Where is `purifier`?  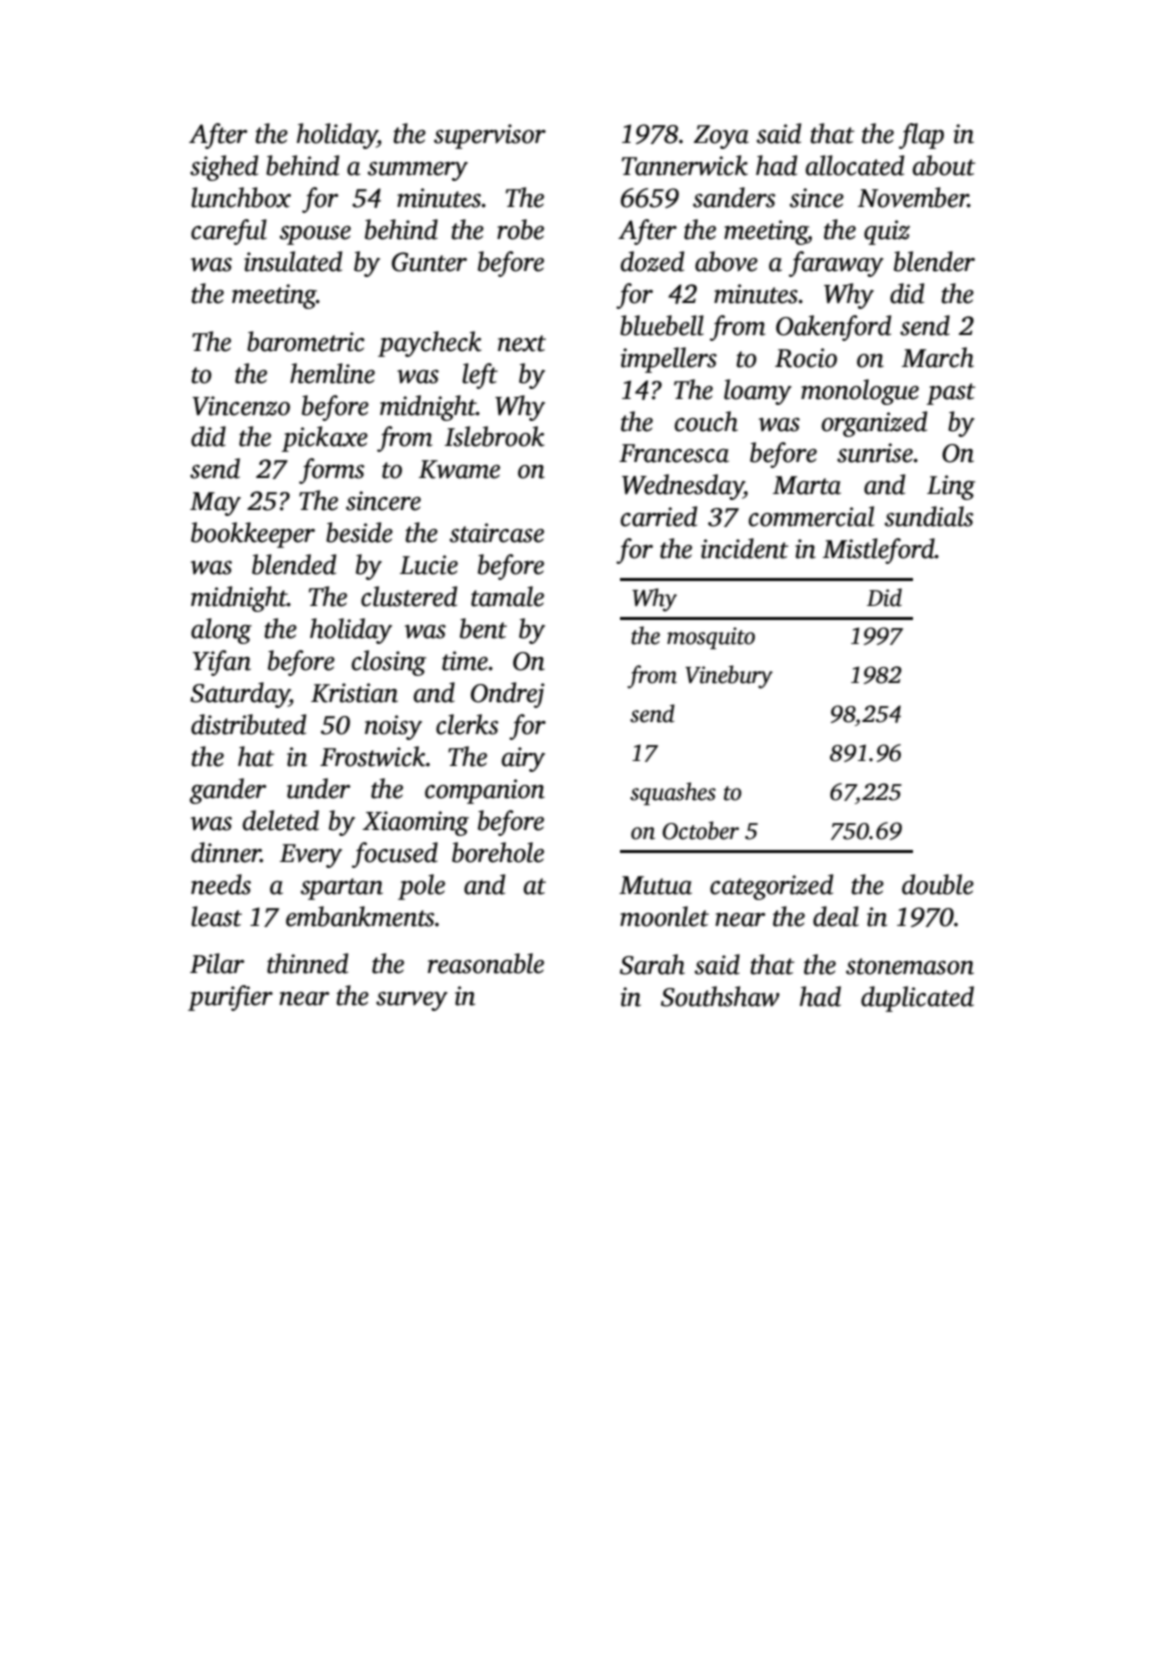 purifier is located at coordinates (230, 998).
